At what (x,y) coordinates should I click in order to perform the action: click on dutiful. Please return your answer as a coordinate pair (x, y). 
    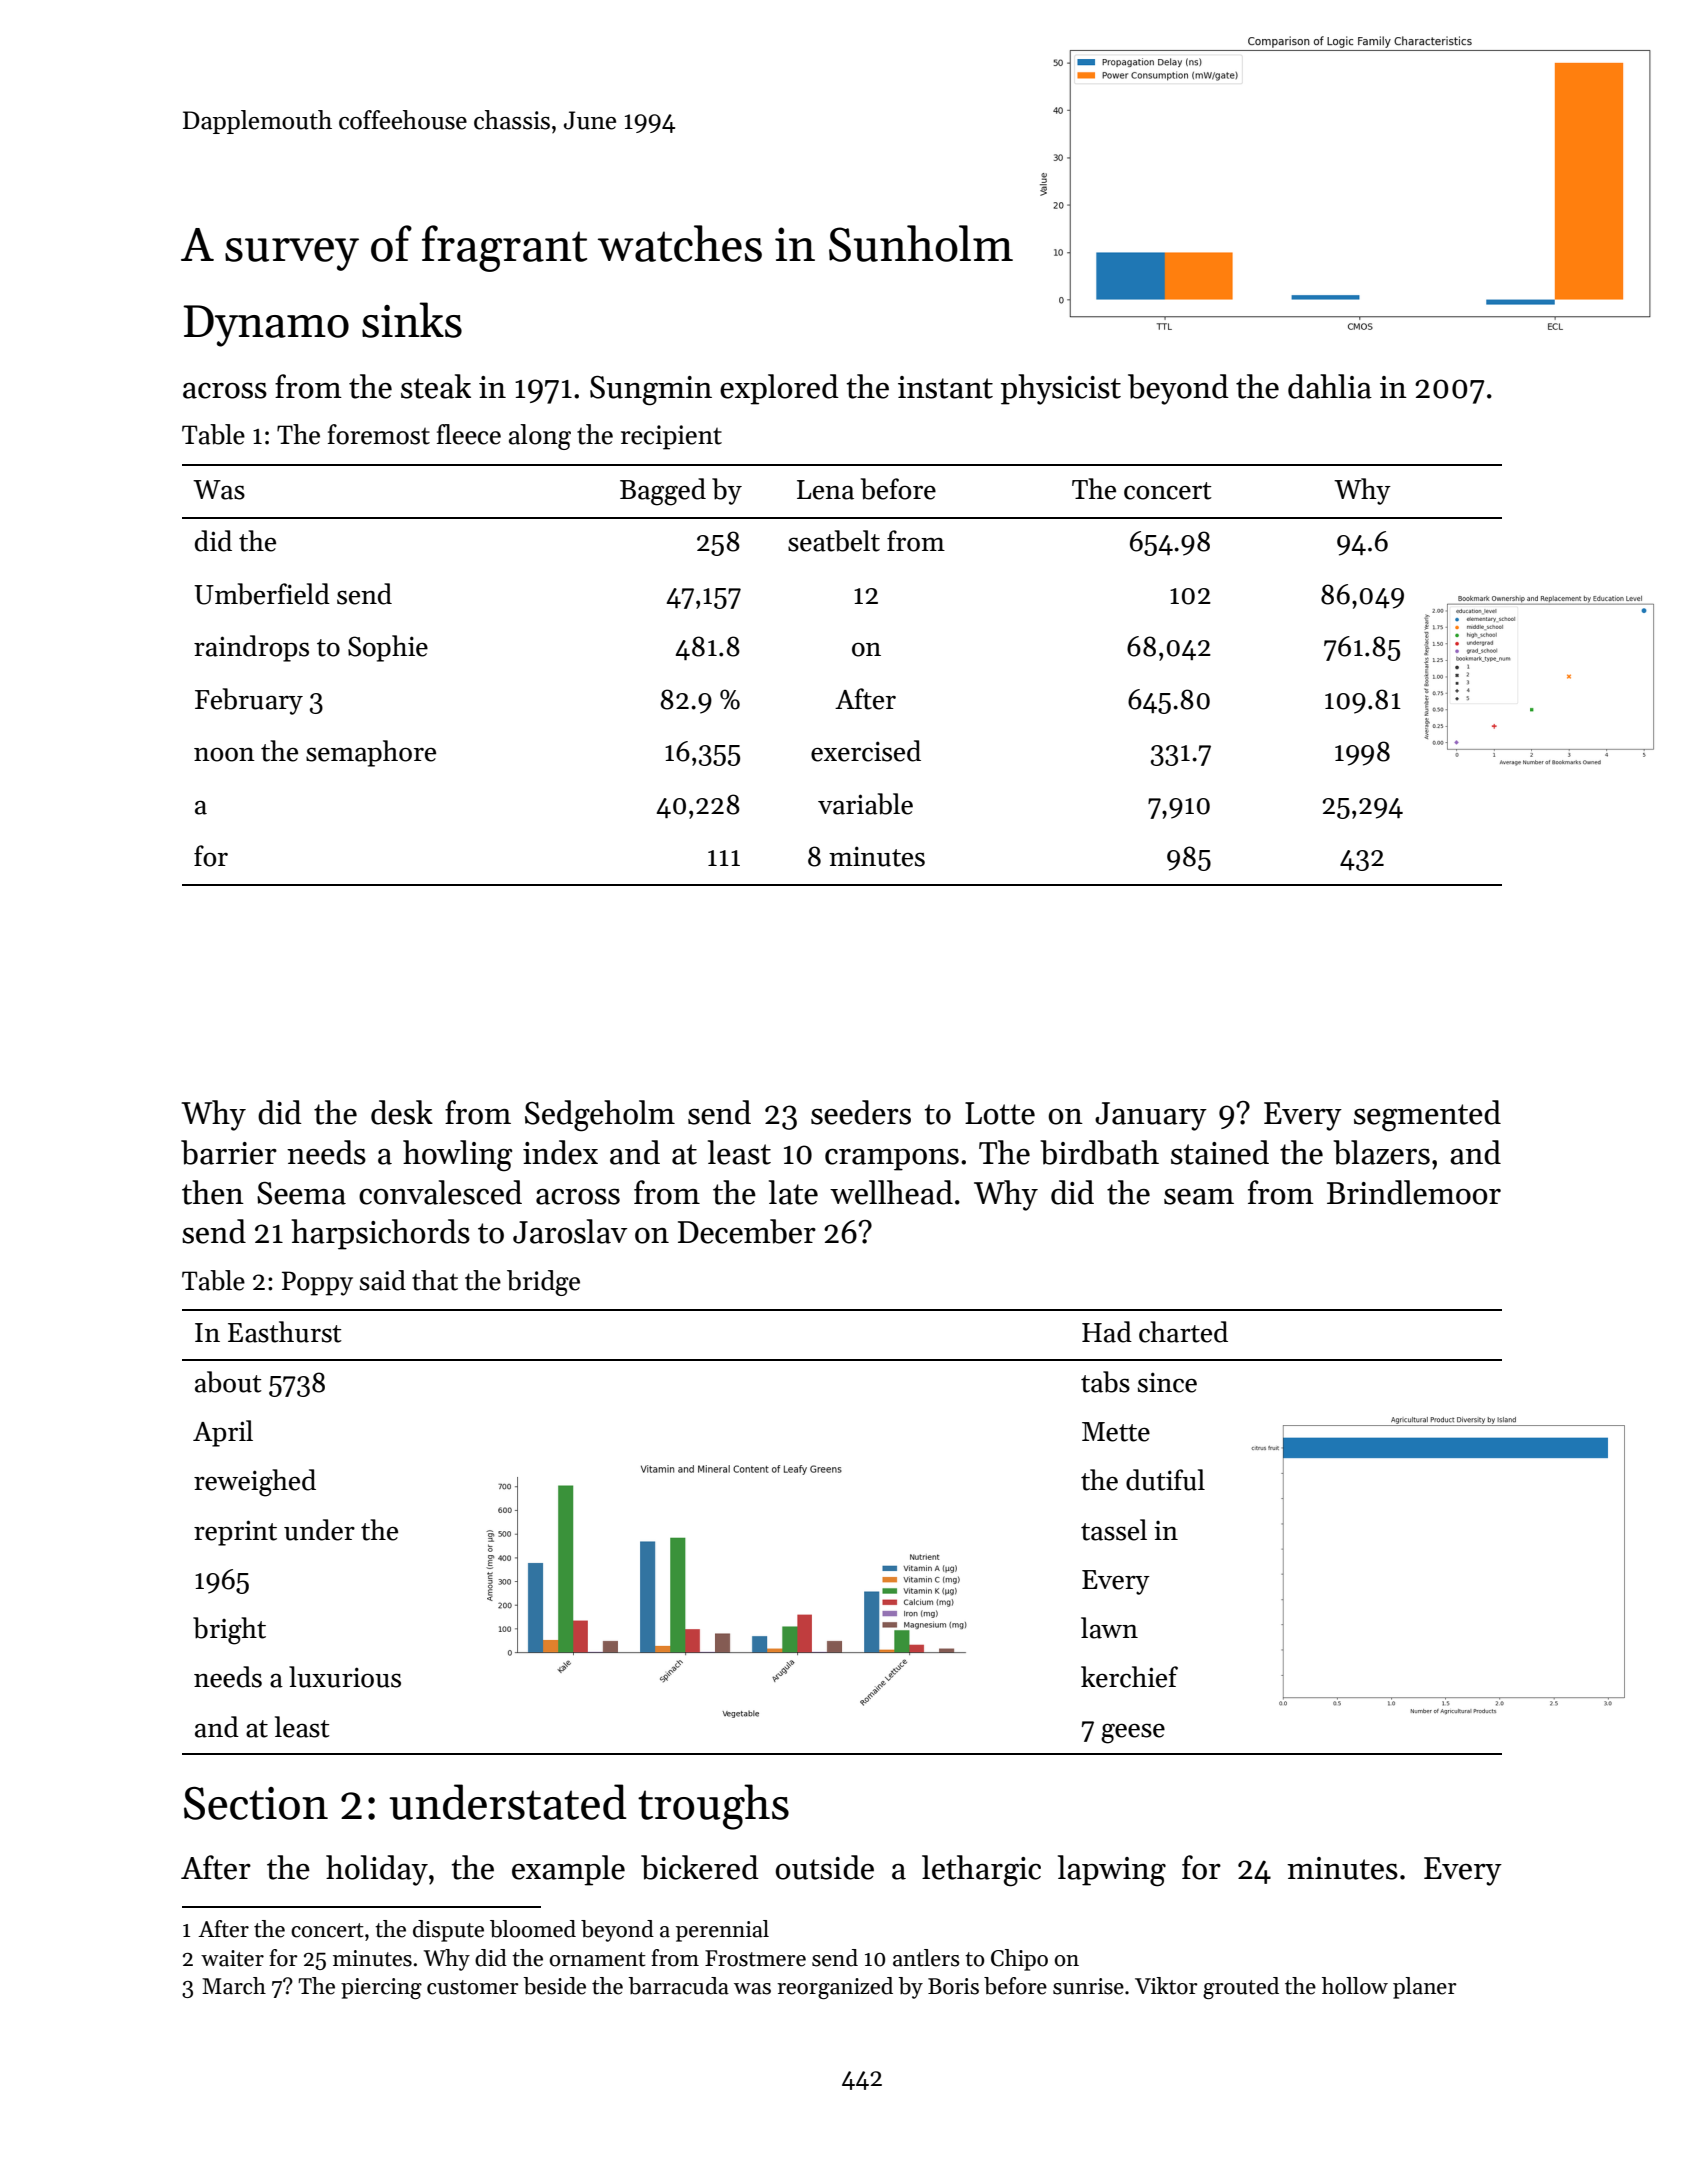
    Looking at the image, I should click on (1165, 1480).
